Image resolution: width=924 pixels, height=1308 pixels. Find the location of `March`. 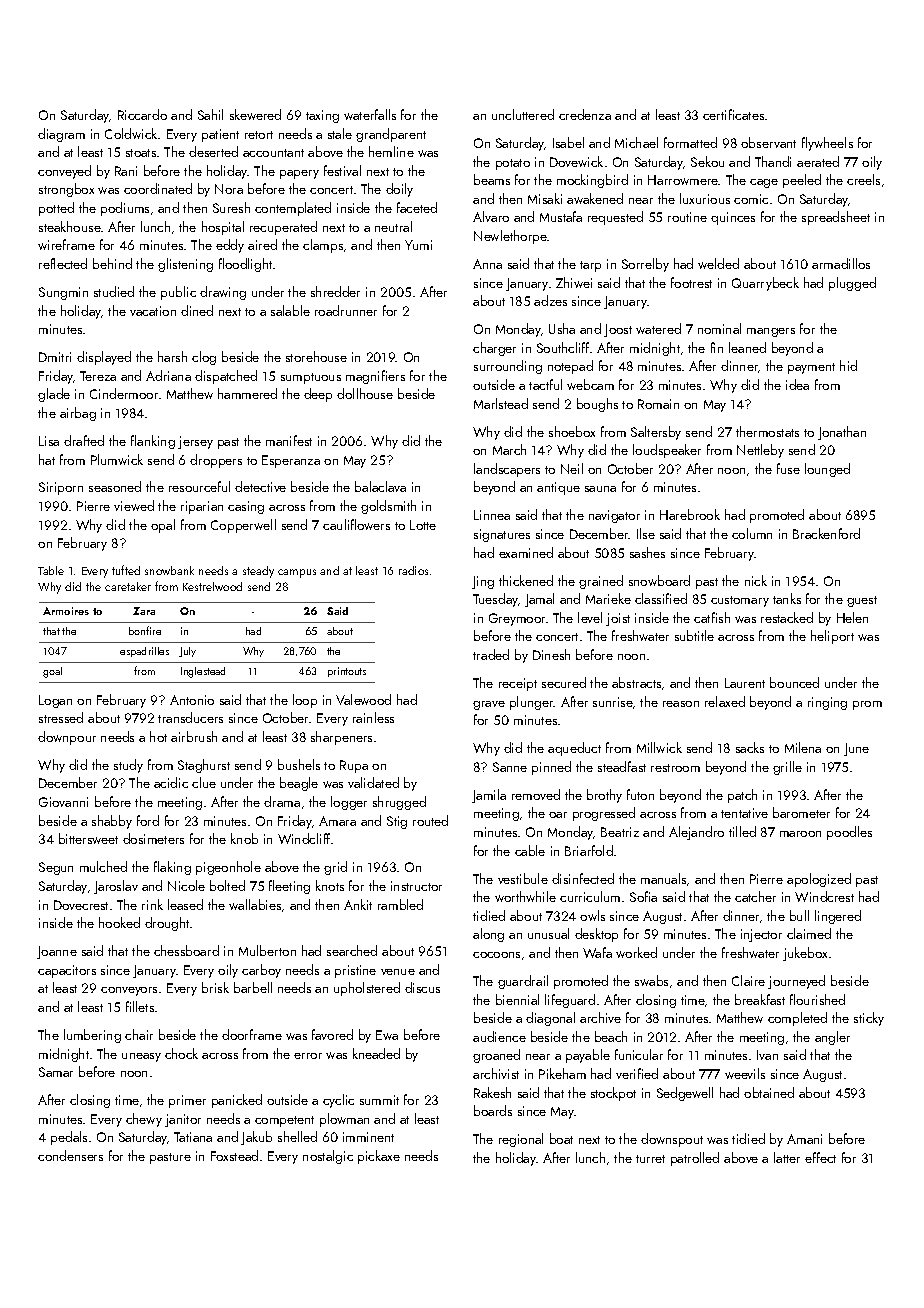

March is located at coordinates (509, 449).
